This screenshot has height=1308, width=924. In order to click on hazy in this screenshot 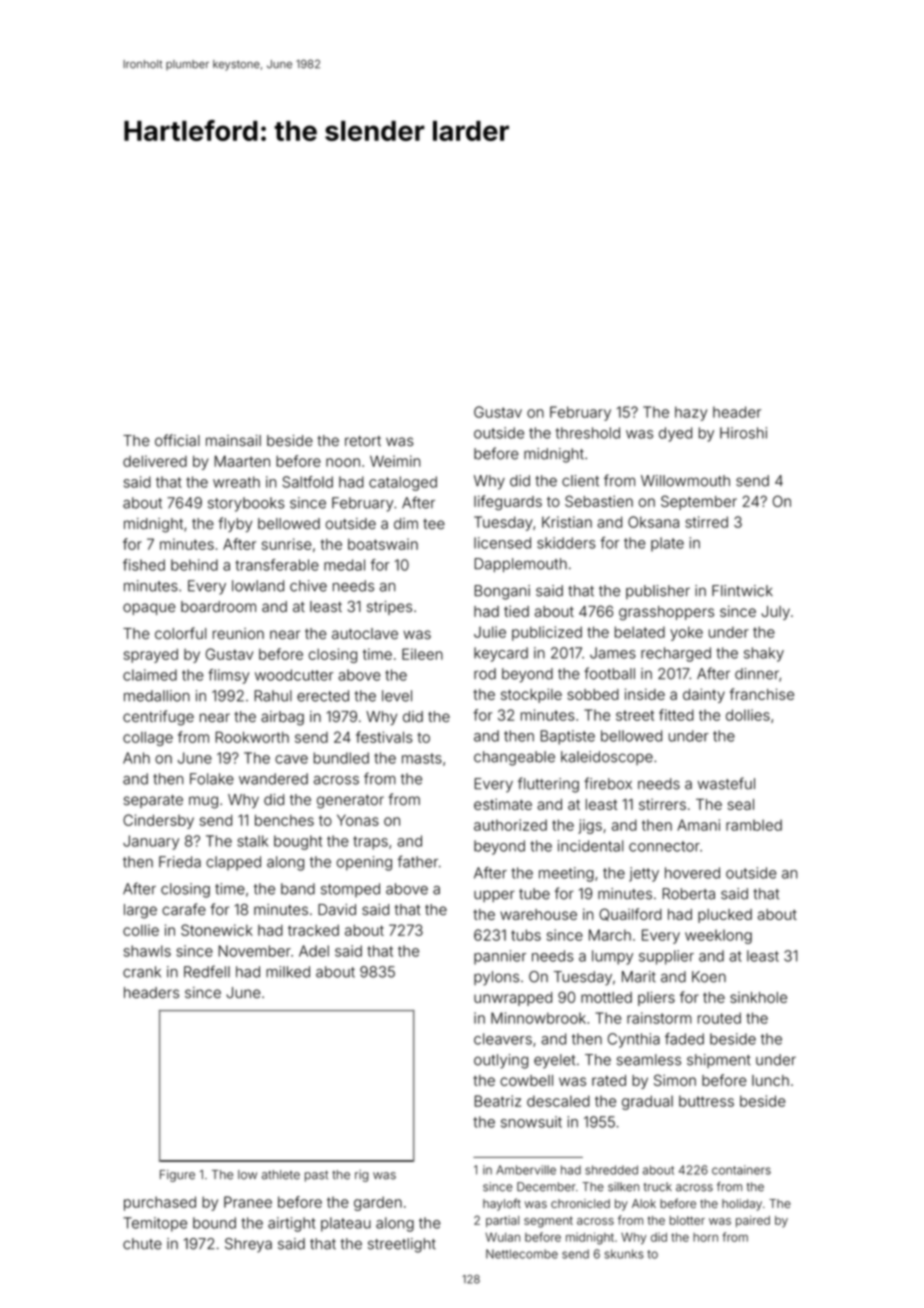, I will do `click(691, 413)`.
